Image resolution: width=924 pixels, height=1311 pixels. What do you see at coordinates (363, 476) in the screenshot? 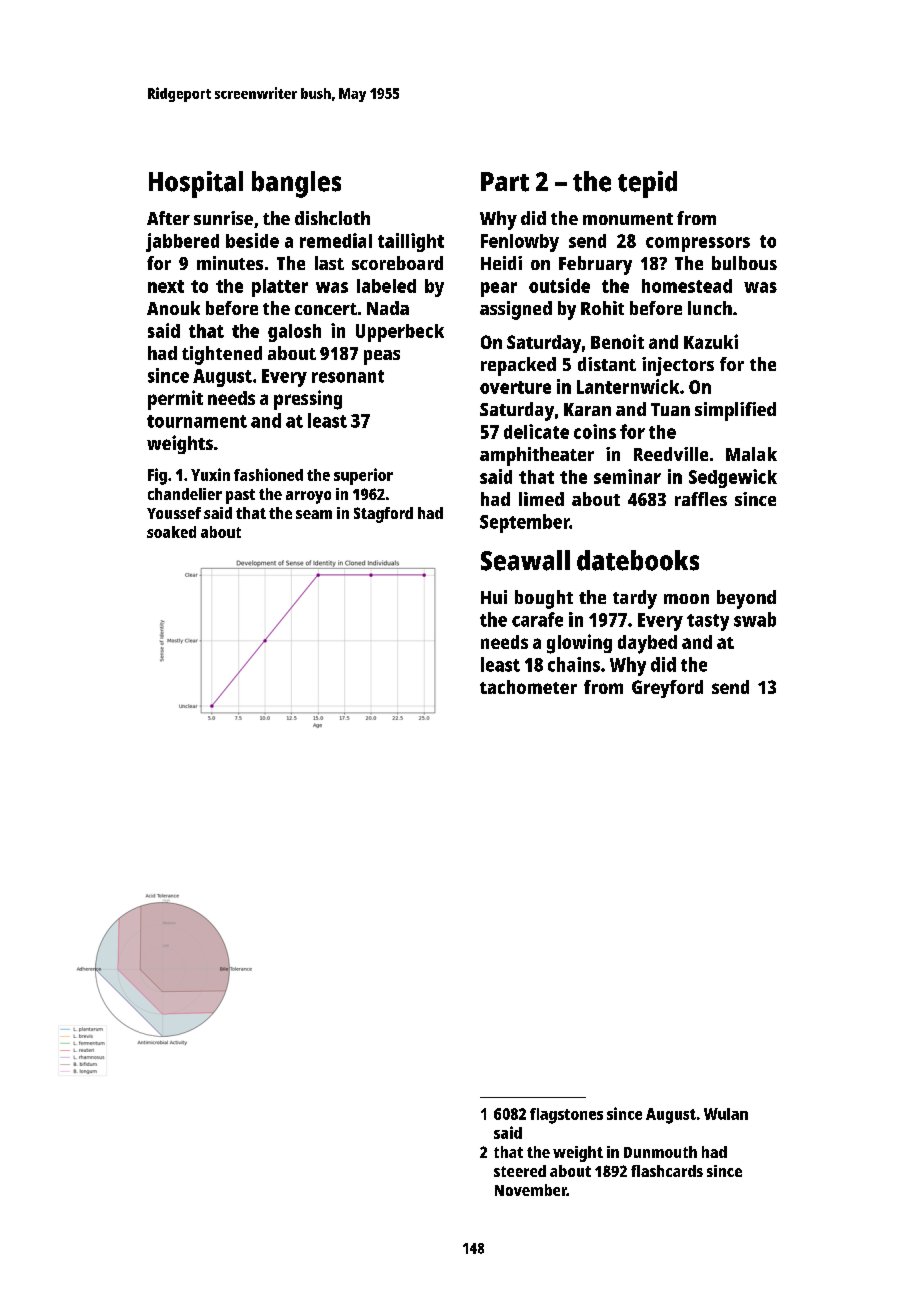
I see `superior` at bounding box center [363, 476].
